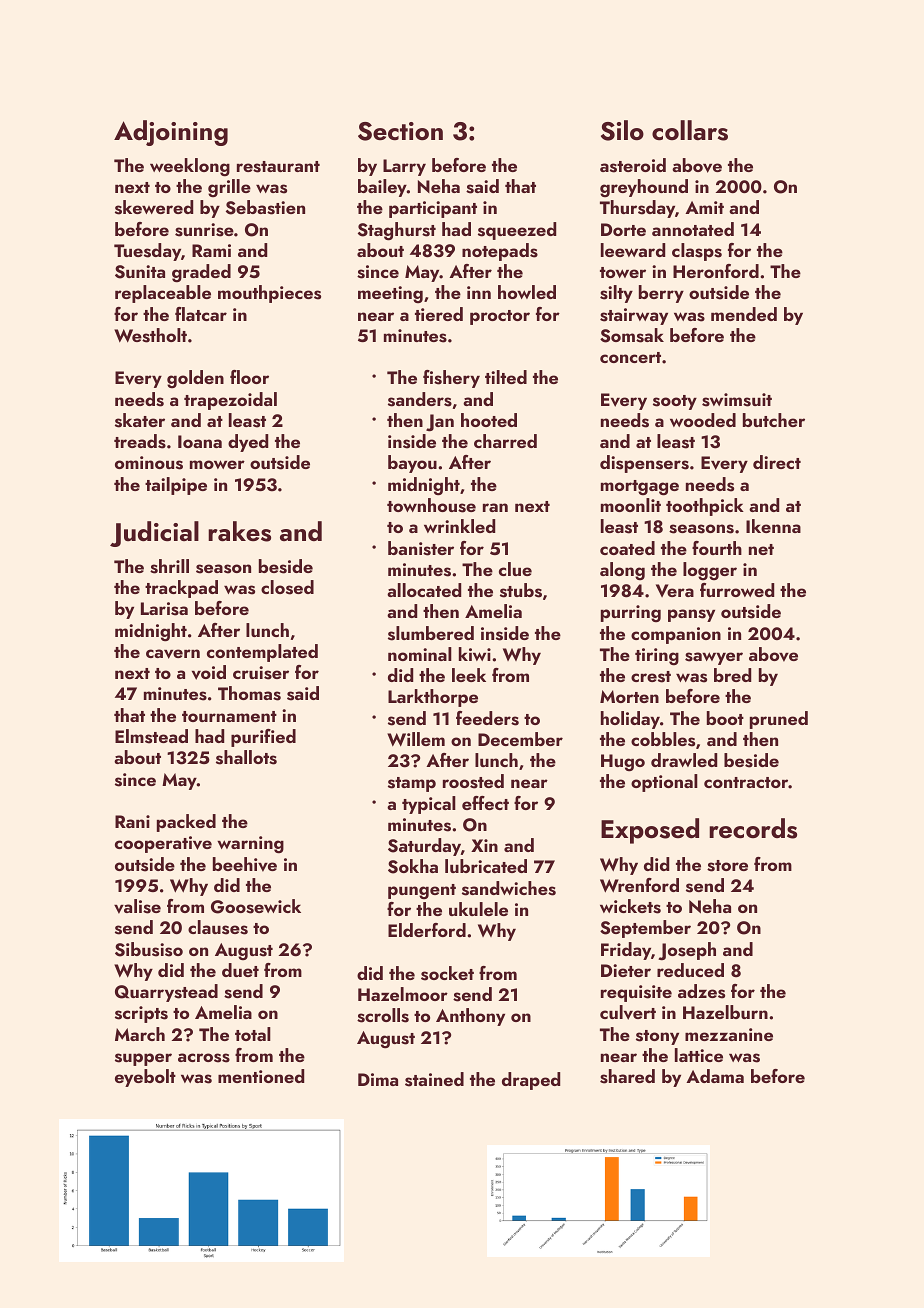 The image size is (924, 1308). I want to click on Sibusiso, so click(149, 949).
